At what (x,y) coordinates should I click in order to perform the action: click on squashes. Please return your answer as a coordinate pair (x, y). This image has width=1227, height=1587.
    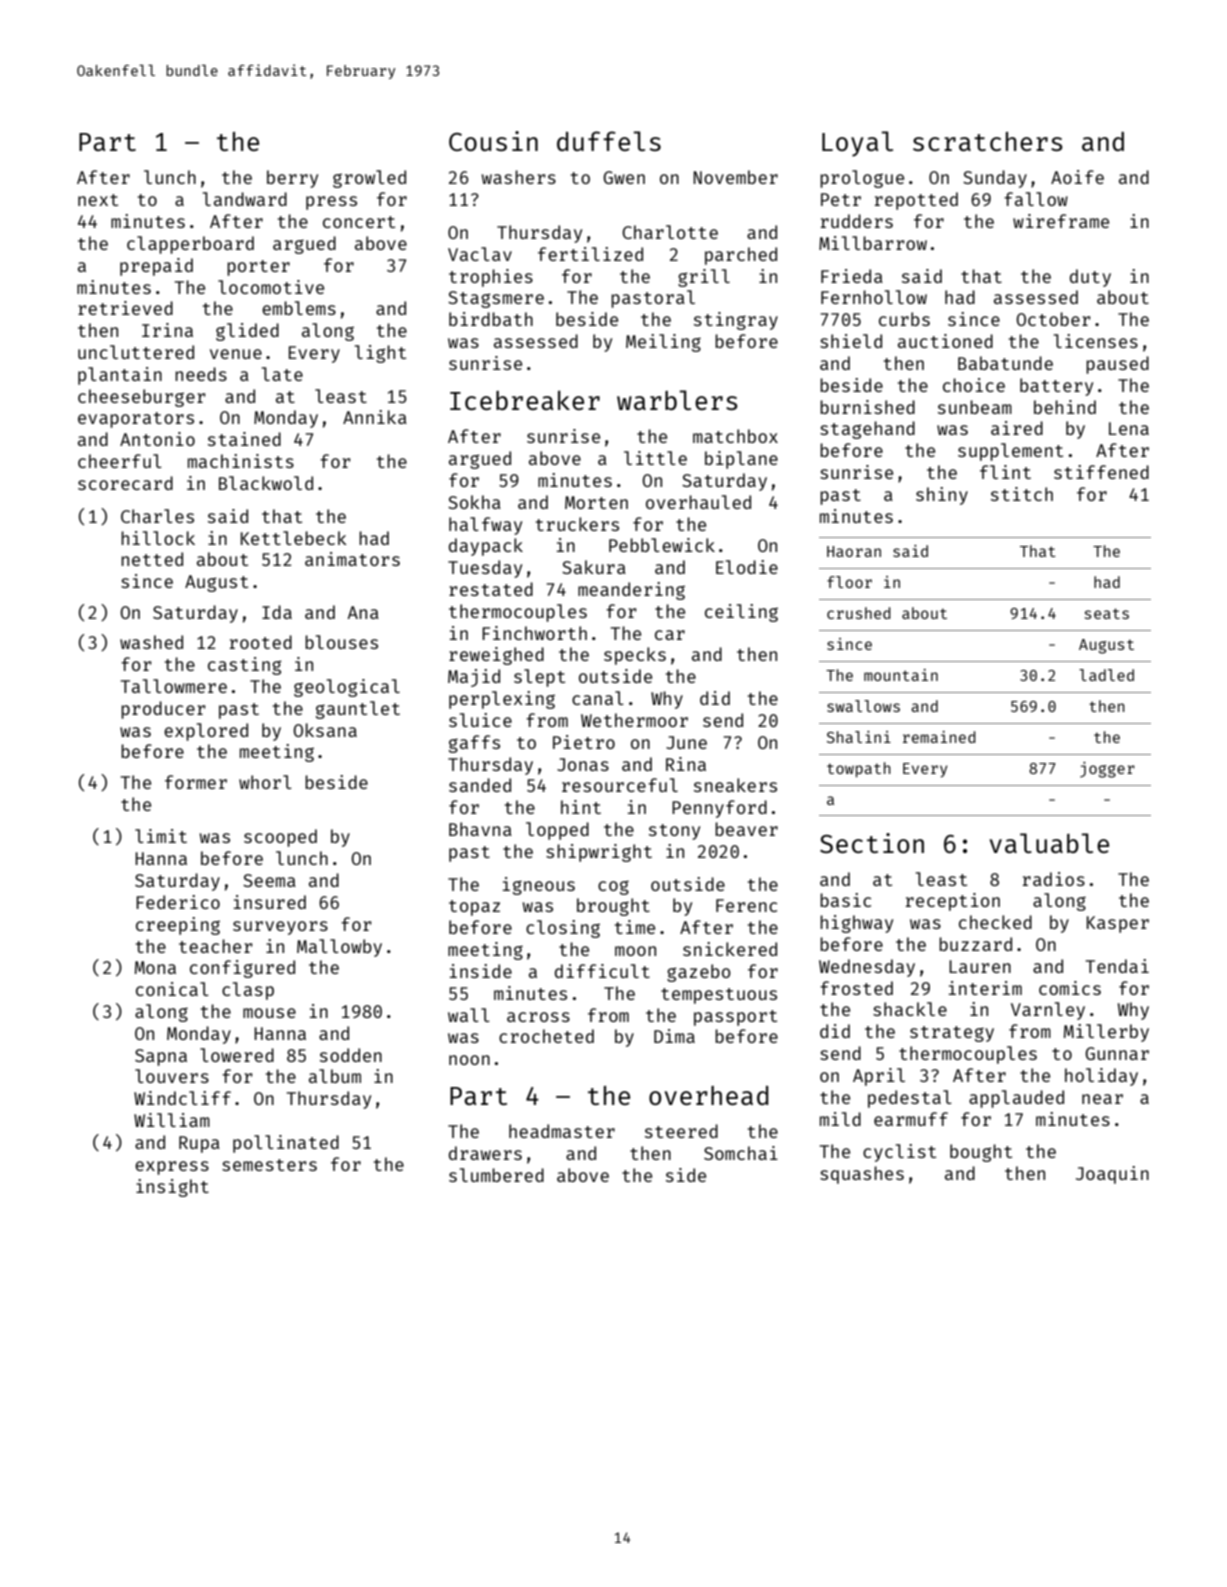
    Looking at the image, I should click on (862, 1175).
